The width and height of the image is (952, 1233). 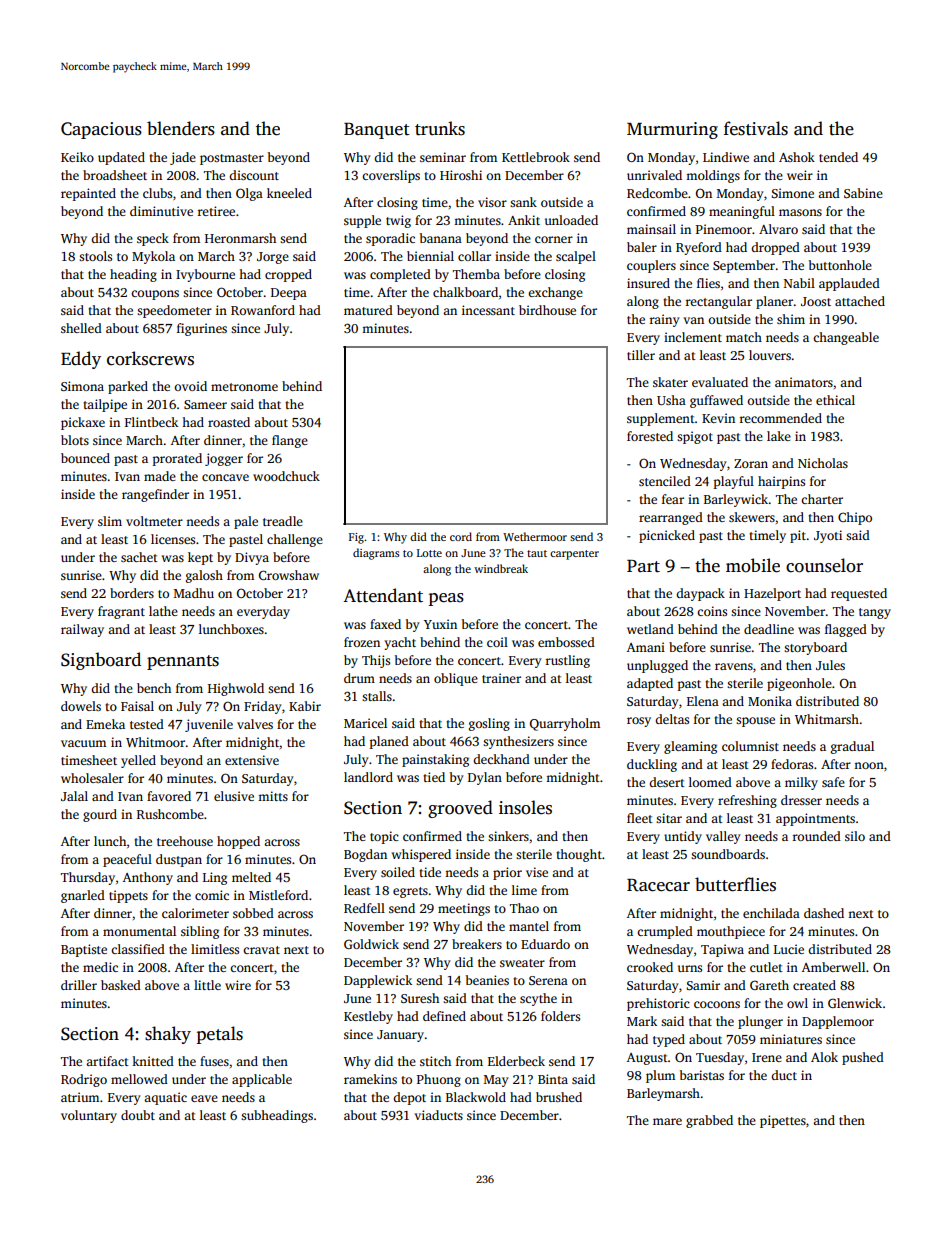 I want to click on unloaded, so click(x=571, y=220).
